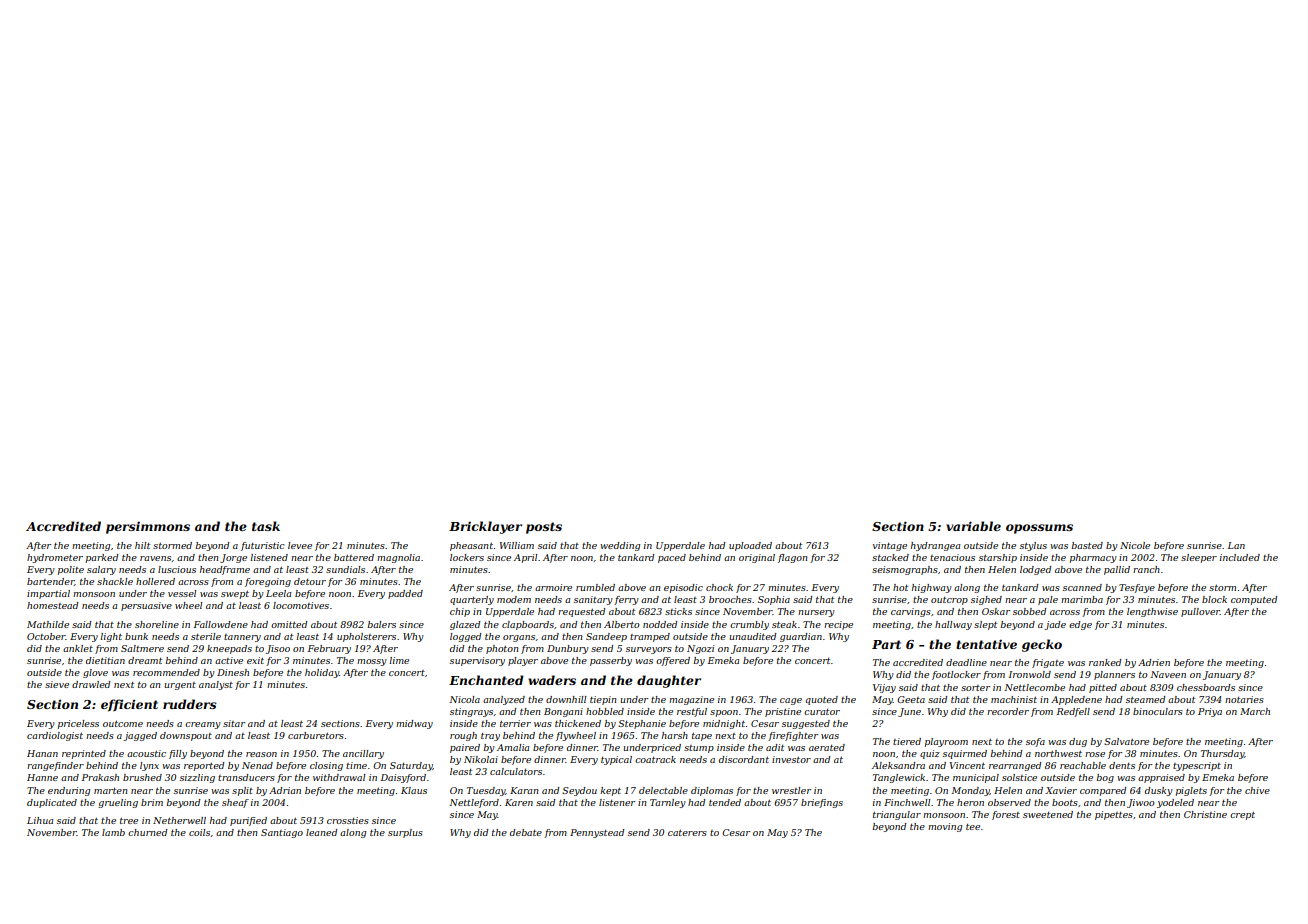 The image size is (1308, 924). Describe the element at coordinates (1039, 529) in the screenshot. I see `opossums` at that location.
